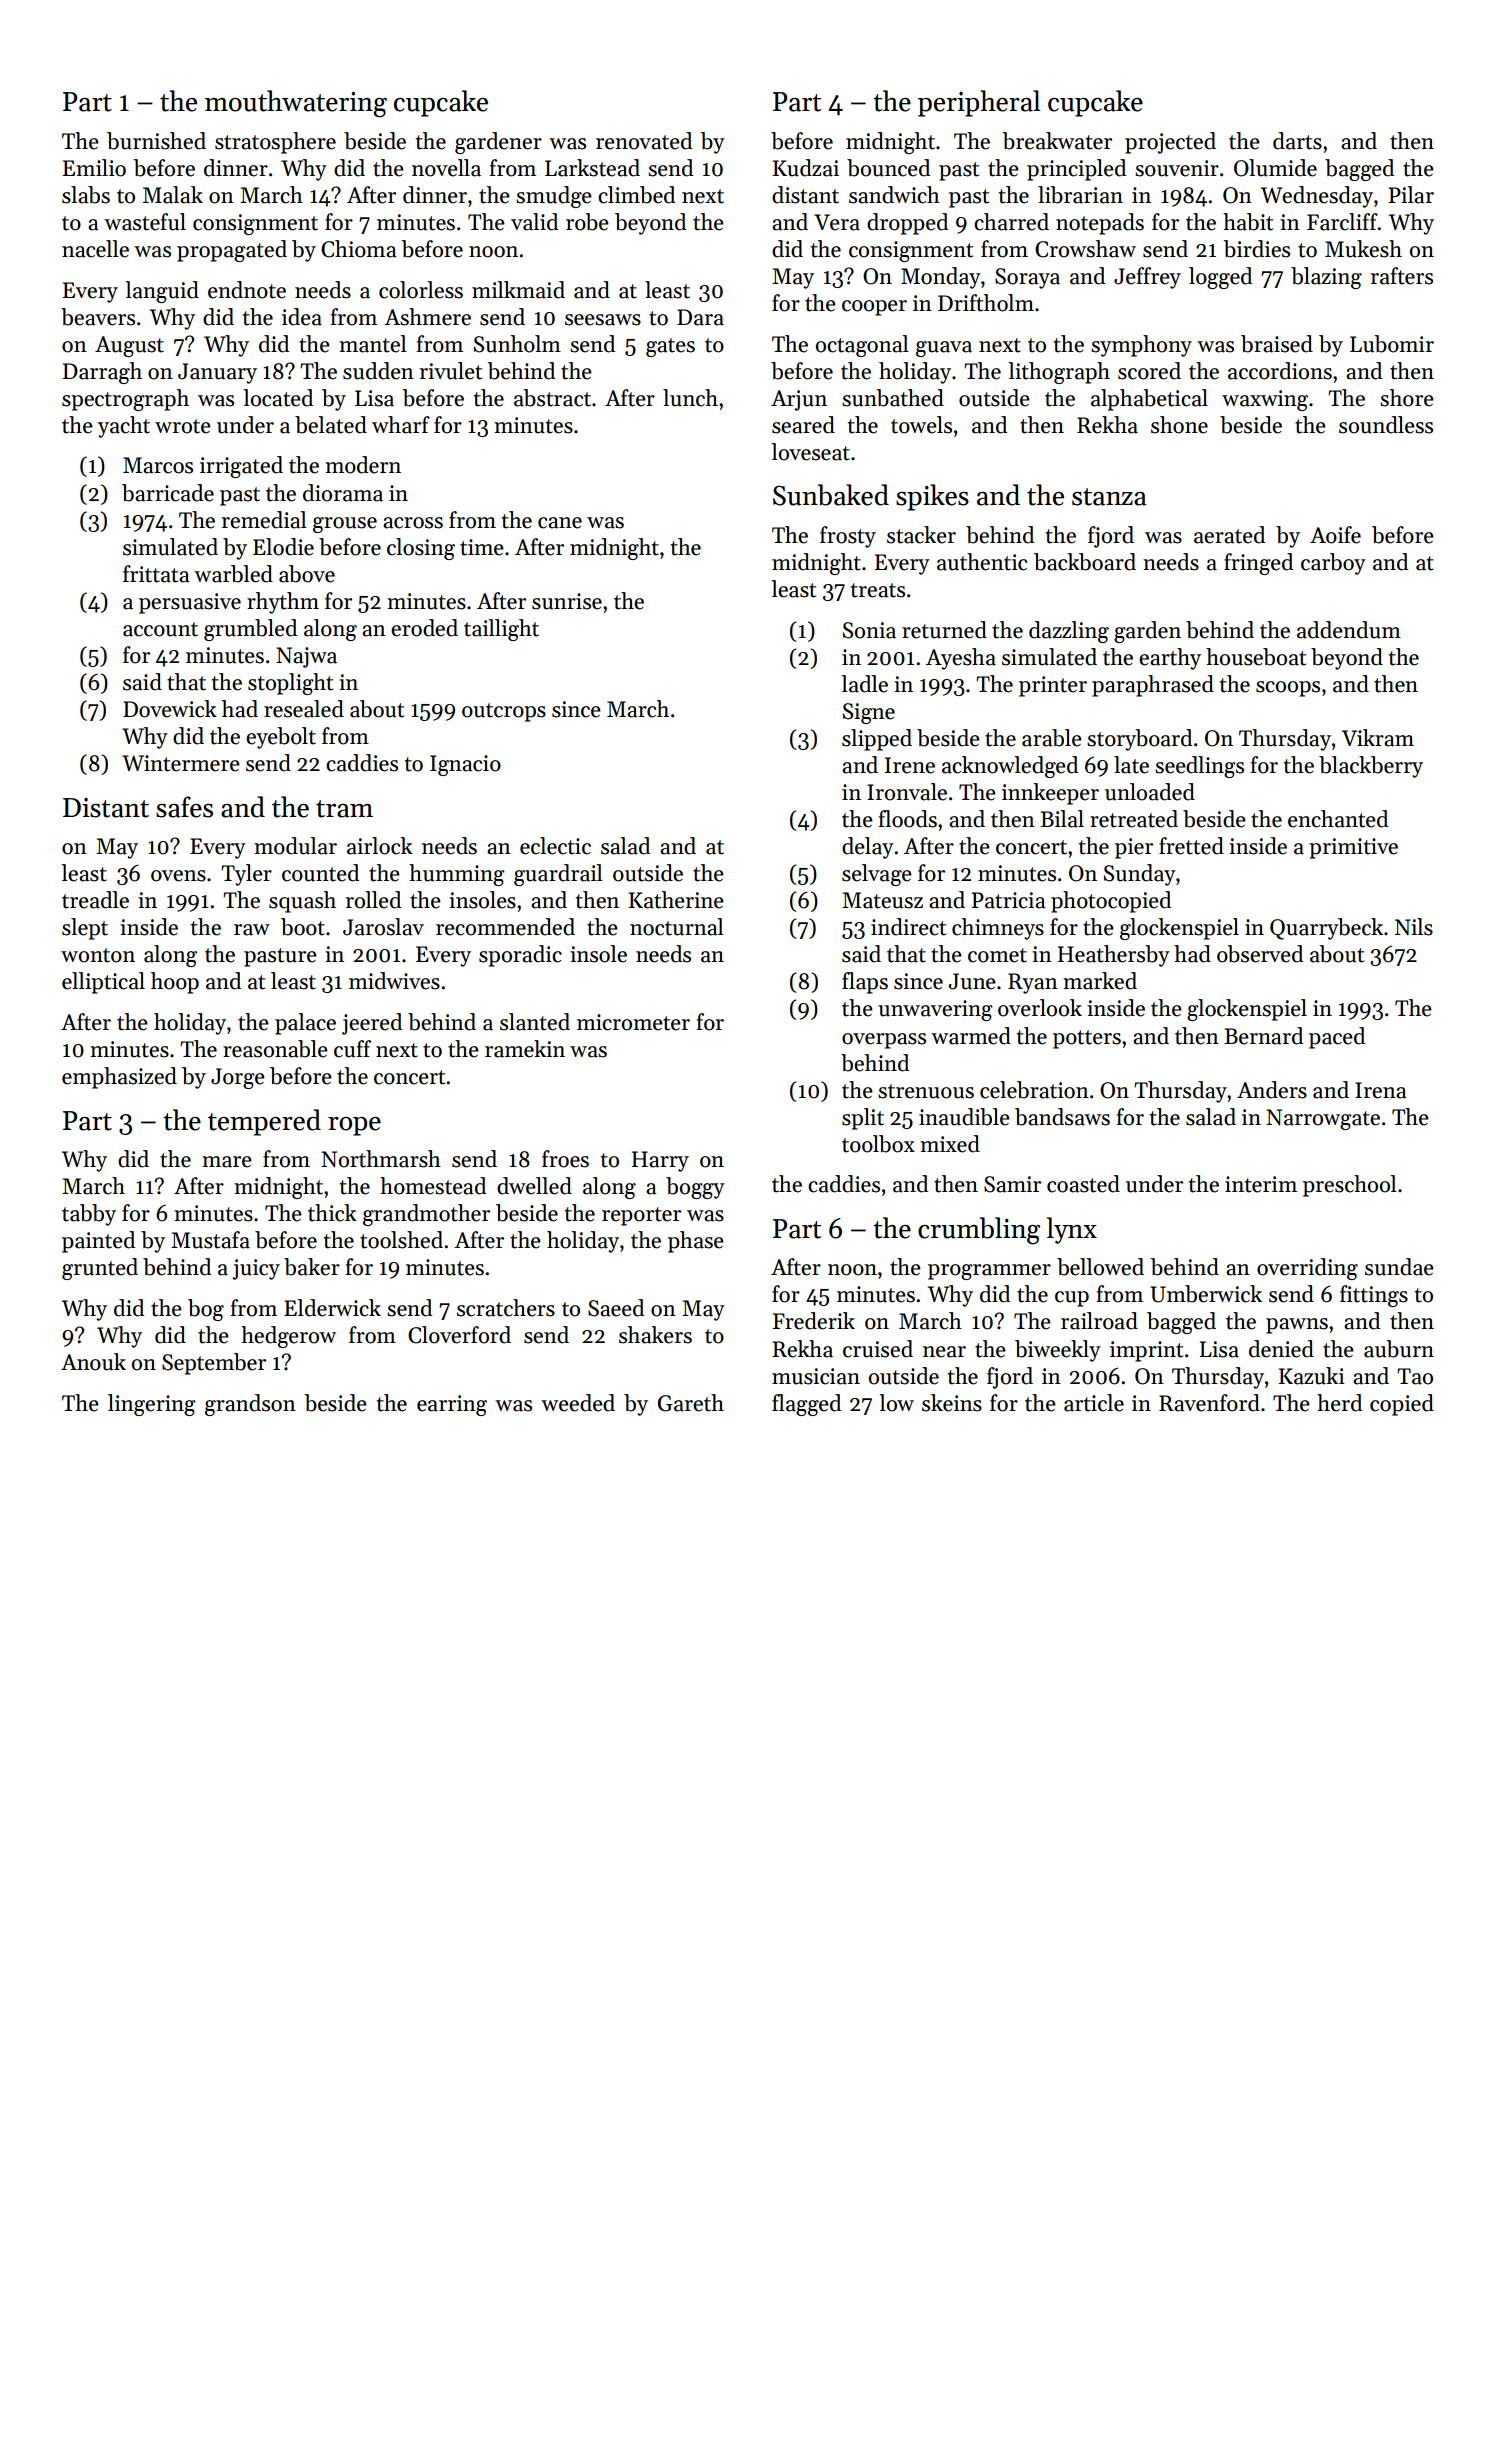 This screenshot has height=2464, width=1496. Describe the element at coordinates (119, 1078) in the screenshot. I see `emphasized` at that location.
